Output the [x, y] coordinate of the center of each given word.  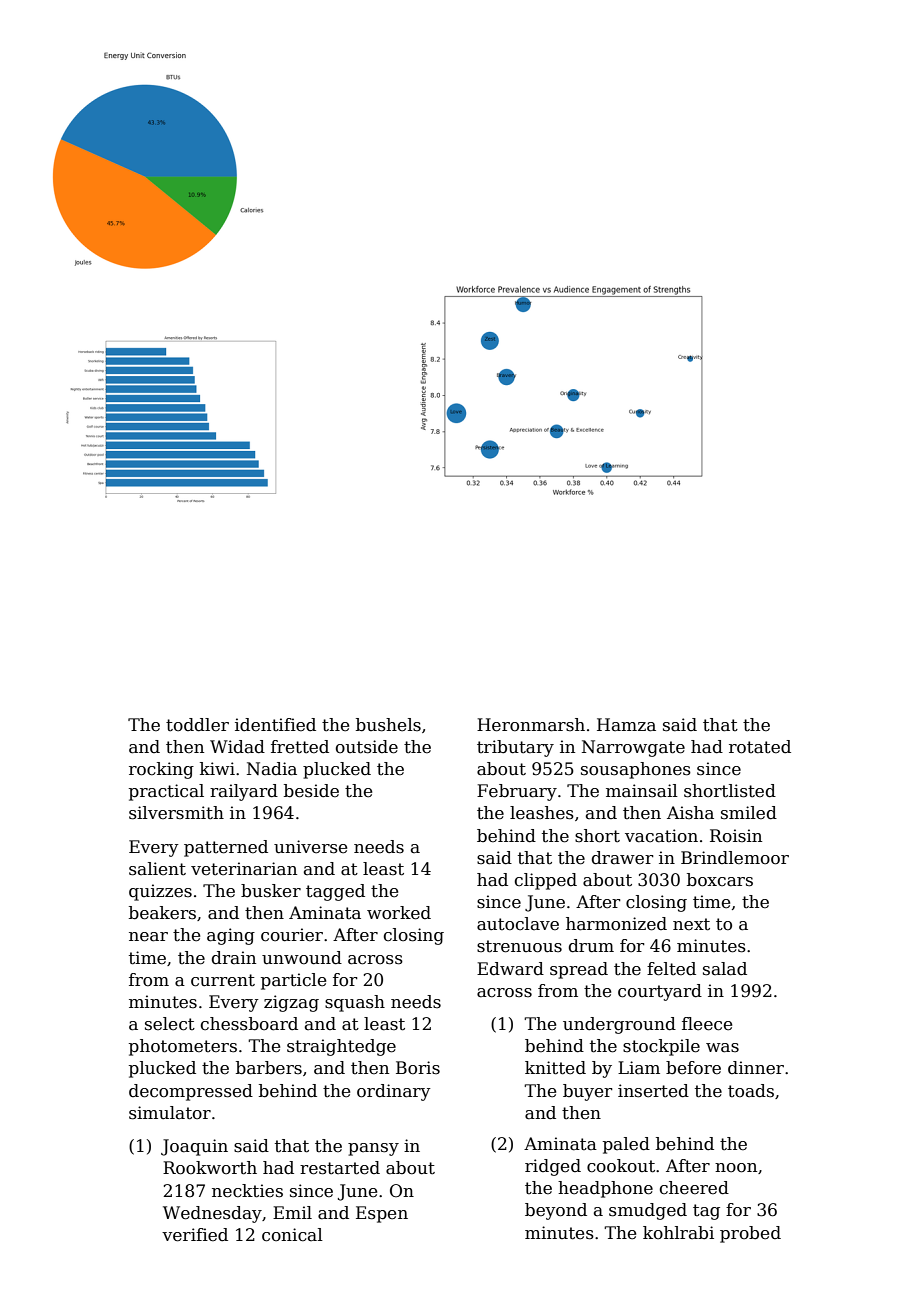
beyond [556, 1211]
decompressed [191, 1092]
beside [311, 791]
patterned [226, 848]
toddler [197, 725]
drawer [623, 858]
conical [292, 1235]
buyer [588, 1092]
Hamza [626, 725]
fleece [707, 1024]
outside [367, 747]
